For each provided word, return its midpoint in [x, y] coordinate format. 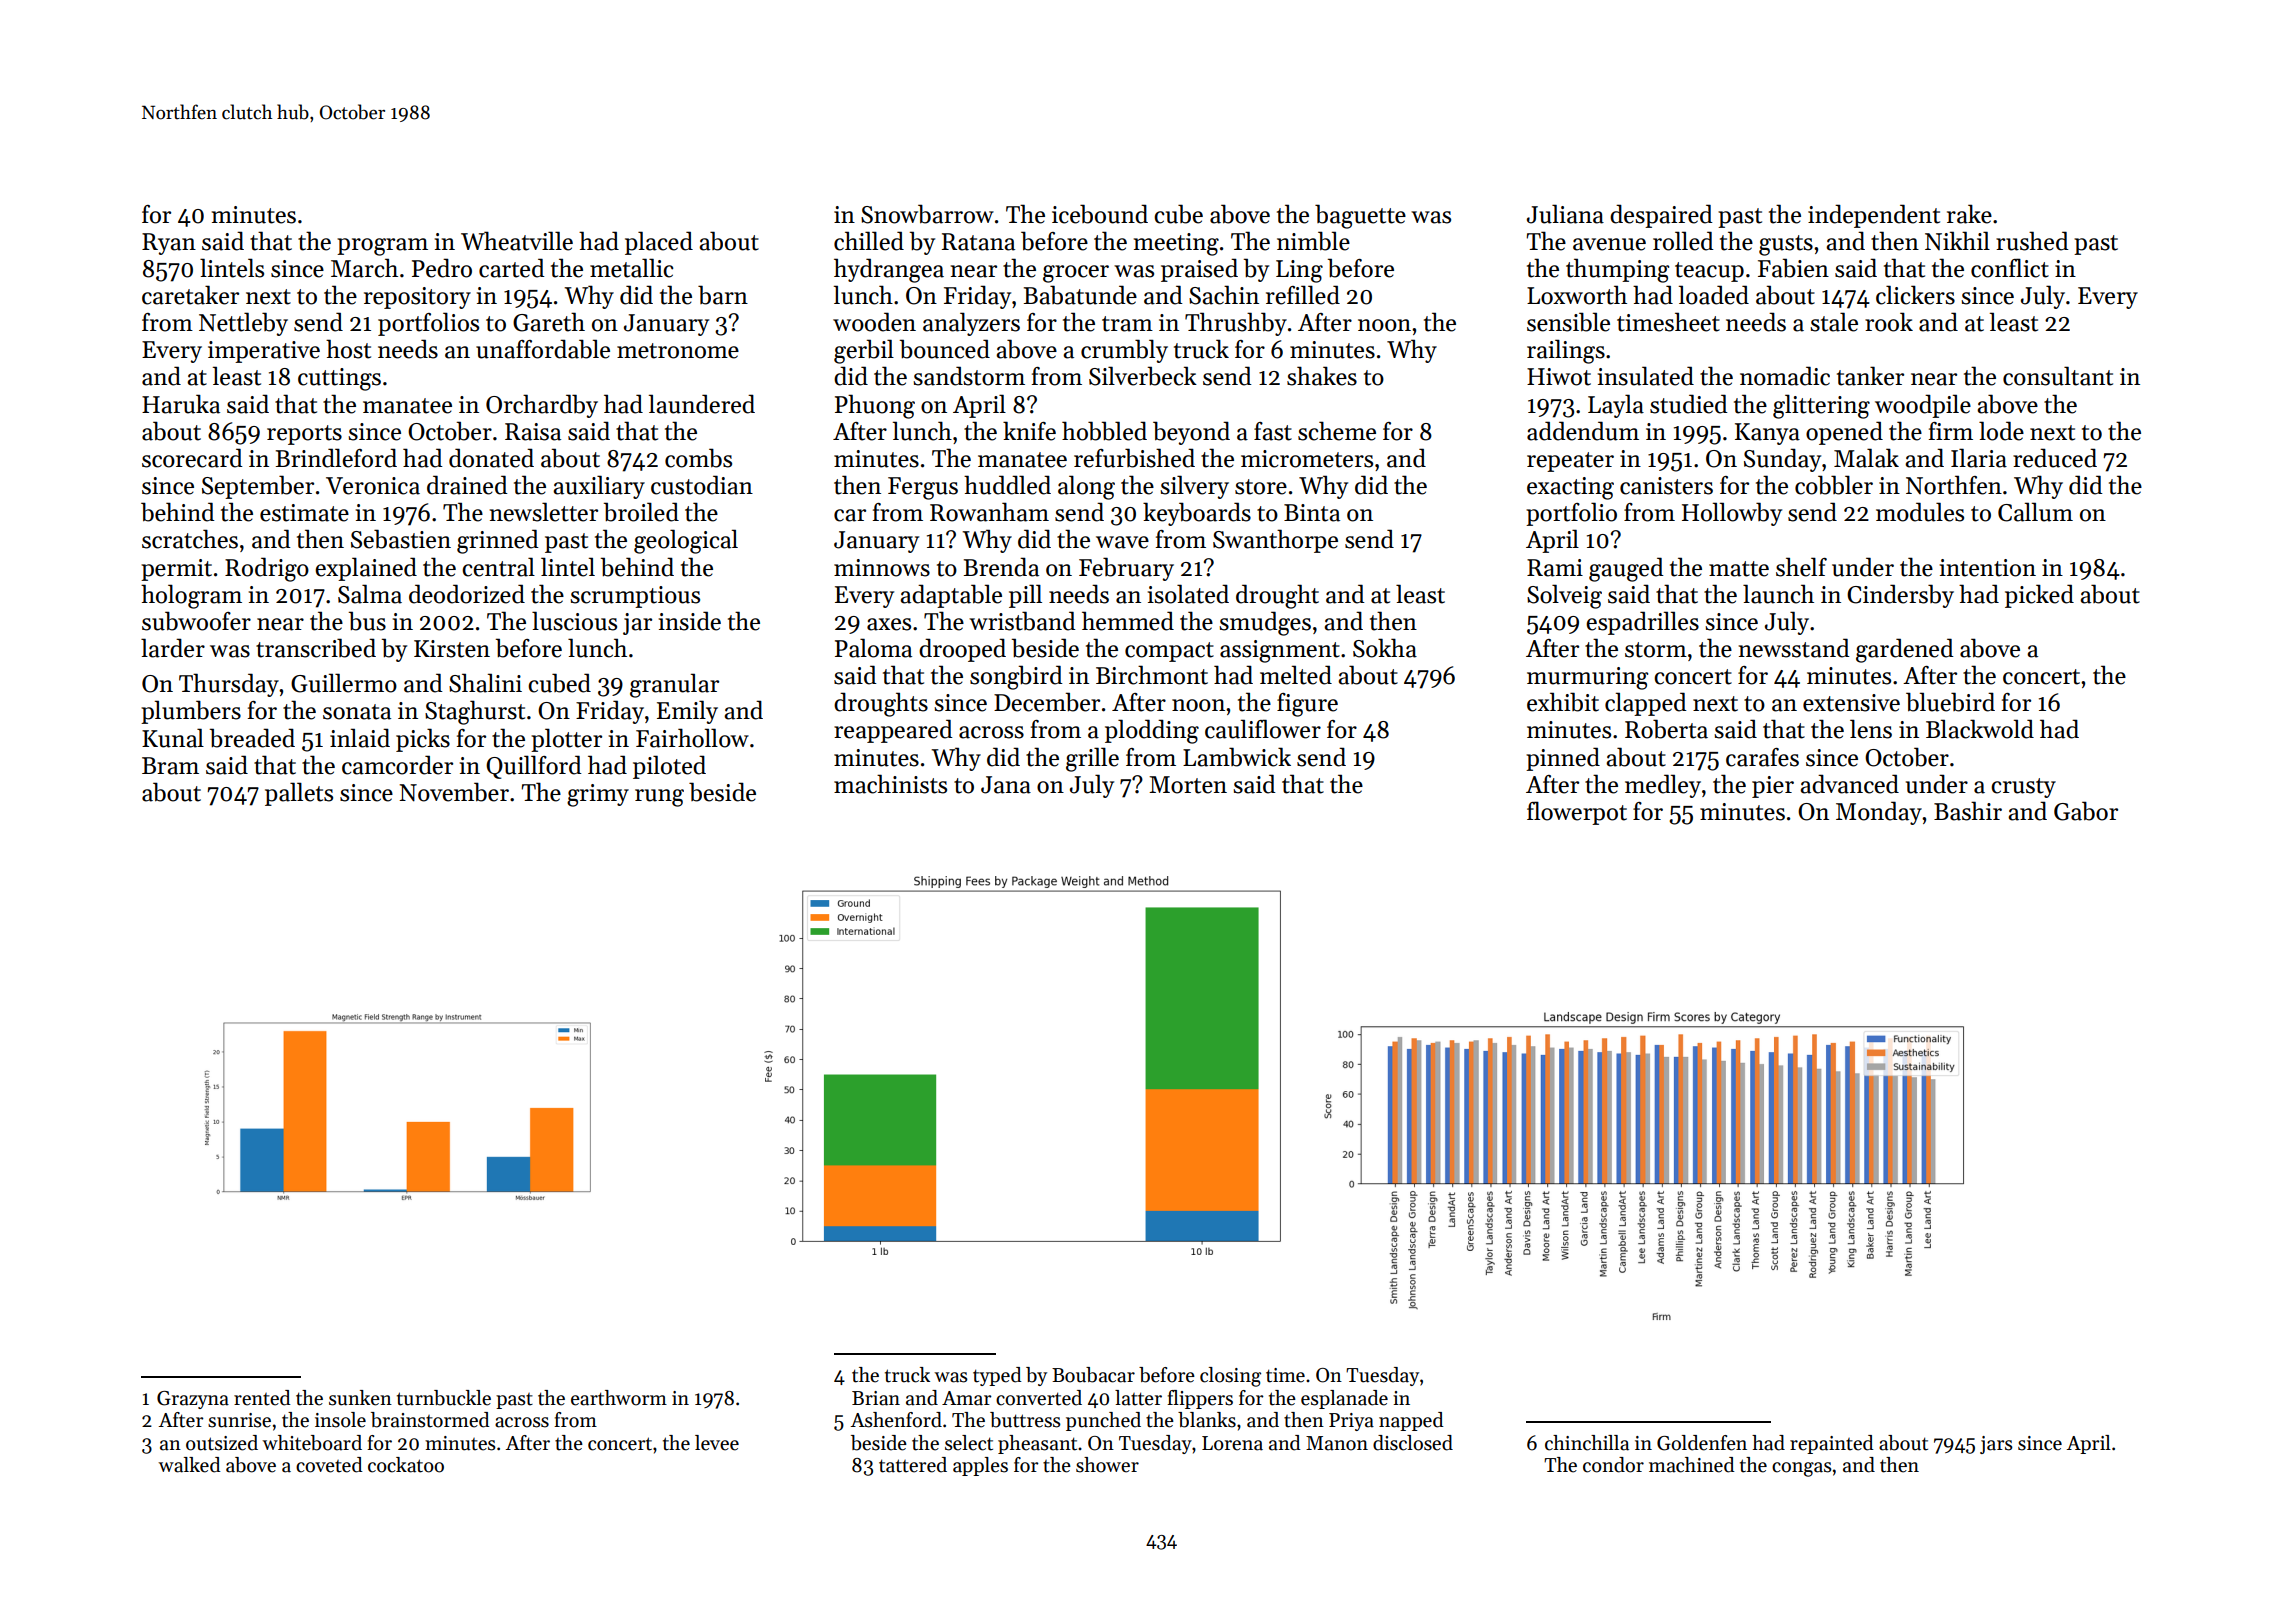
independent [1874, 216]
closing [1230, 1377]
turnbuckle [444, 1398]
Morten [1188, 785]
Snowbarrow [927, 214]
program [382, 247]
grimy [598, 795]
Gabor [2086, 811]
